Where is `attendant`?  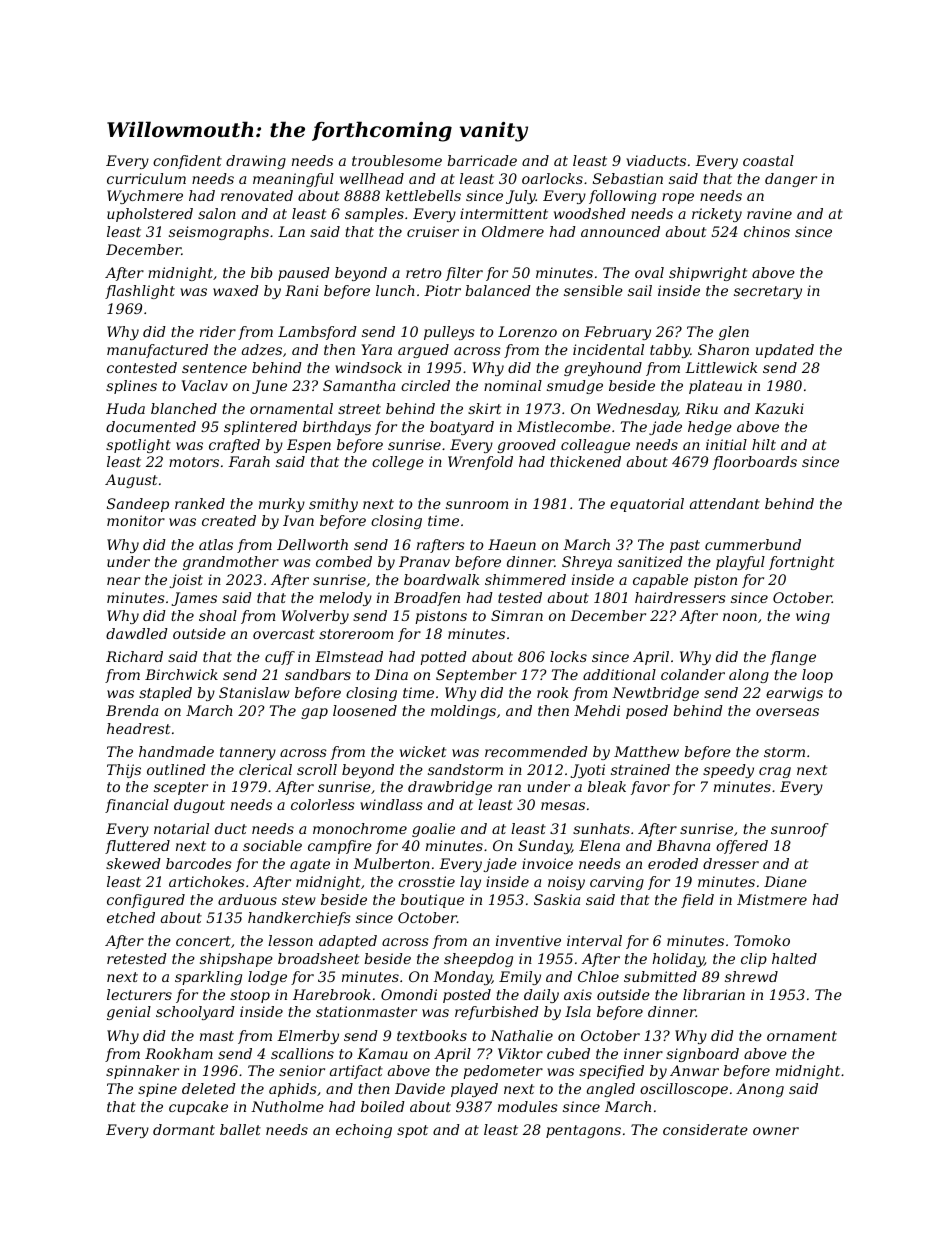 attendant is located at coordinates (725, 503).
